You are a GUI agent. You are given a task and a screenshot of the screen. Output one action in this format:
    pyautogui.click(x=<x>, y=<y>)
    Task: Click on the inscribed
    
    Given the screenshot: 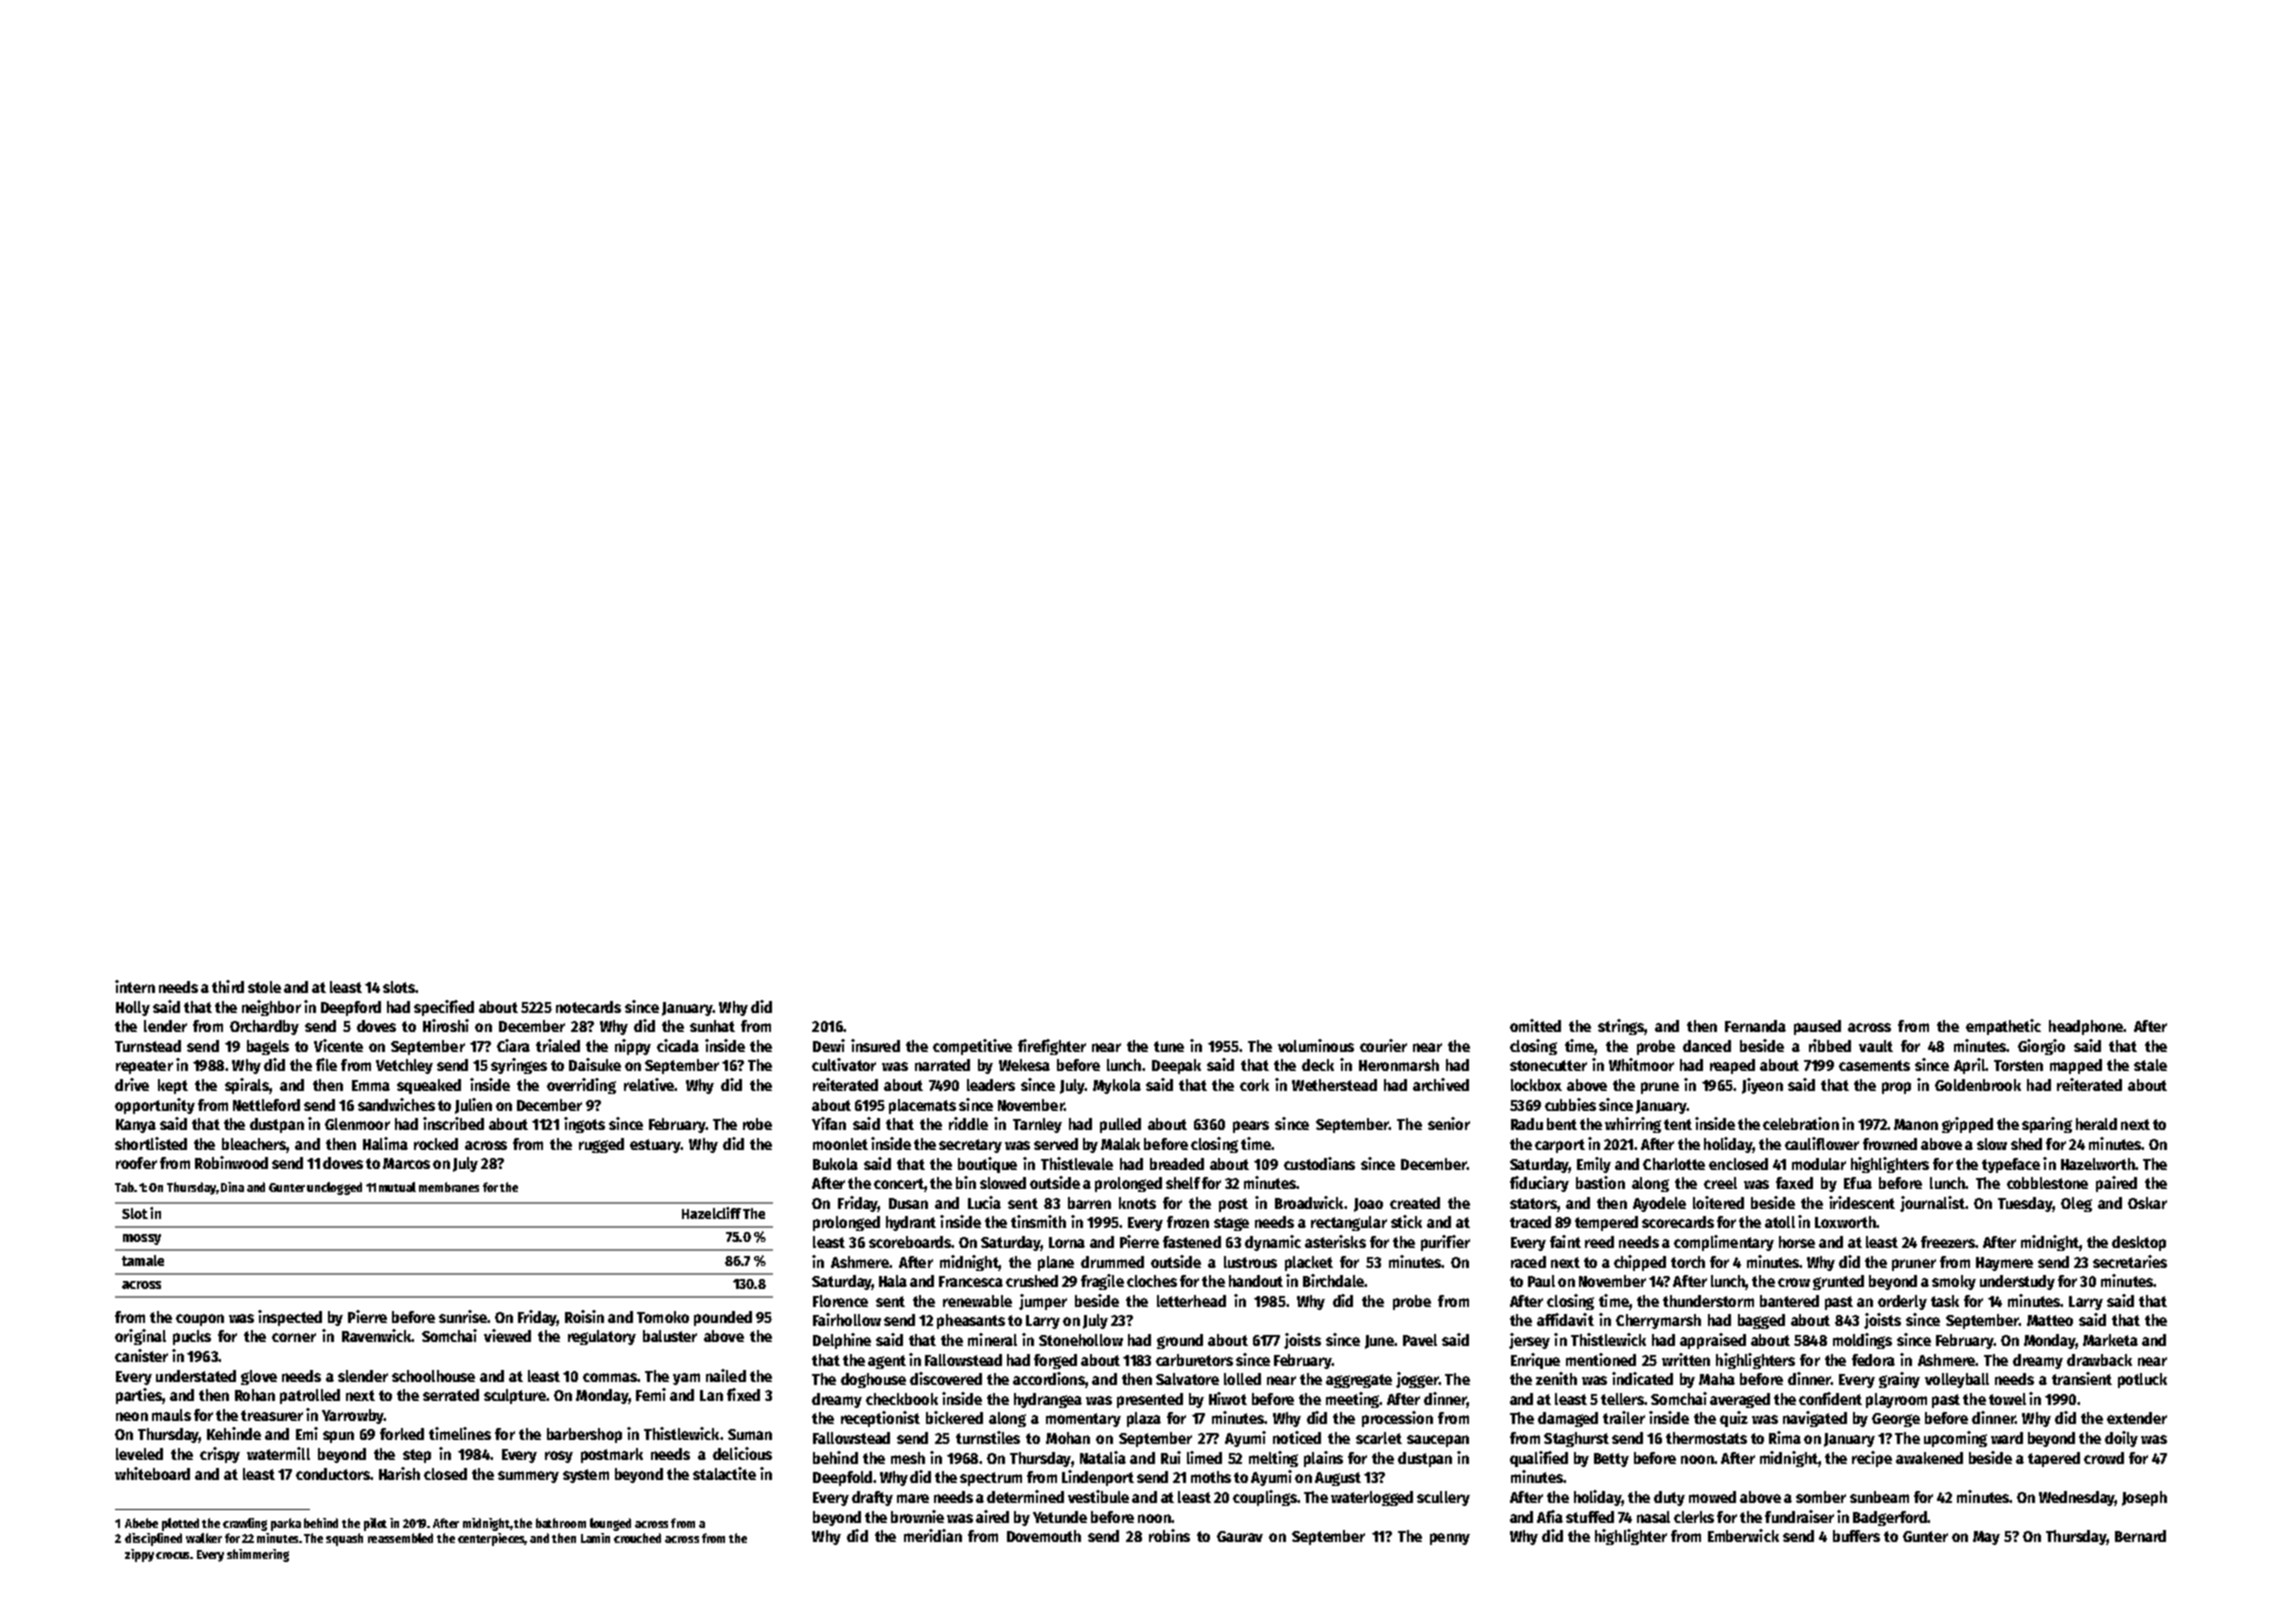 What is the action you would take?
    pyautogui.click(x=453, y=1123)
